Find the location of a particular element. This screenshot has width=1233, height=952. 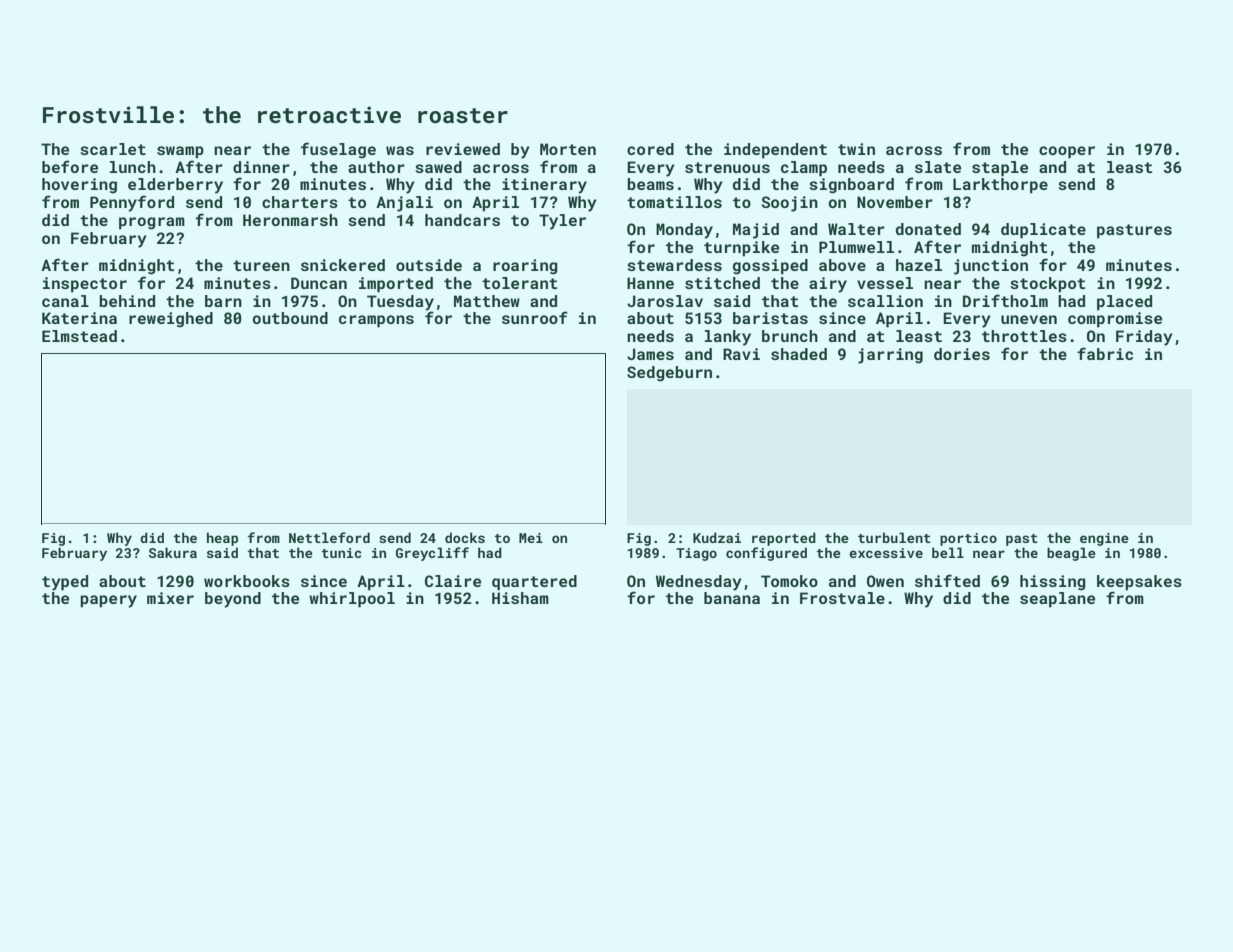

James is located at coordinates (650, 354).
